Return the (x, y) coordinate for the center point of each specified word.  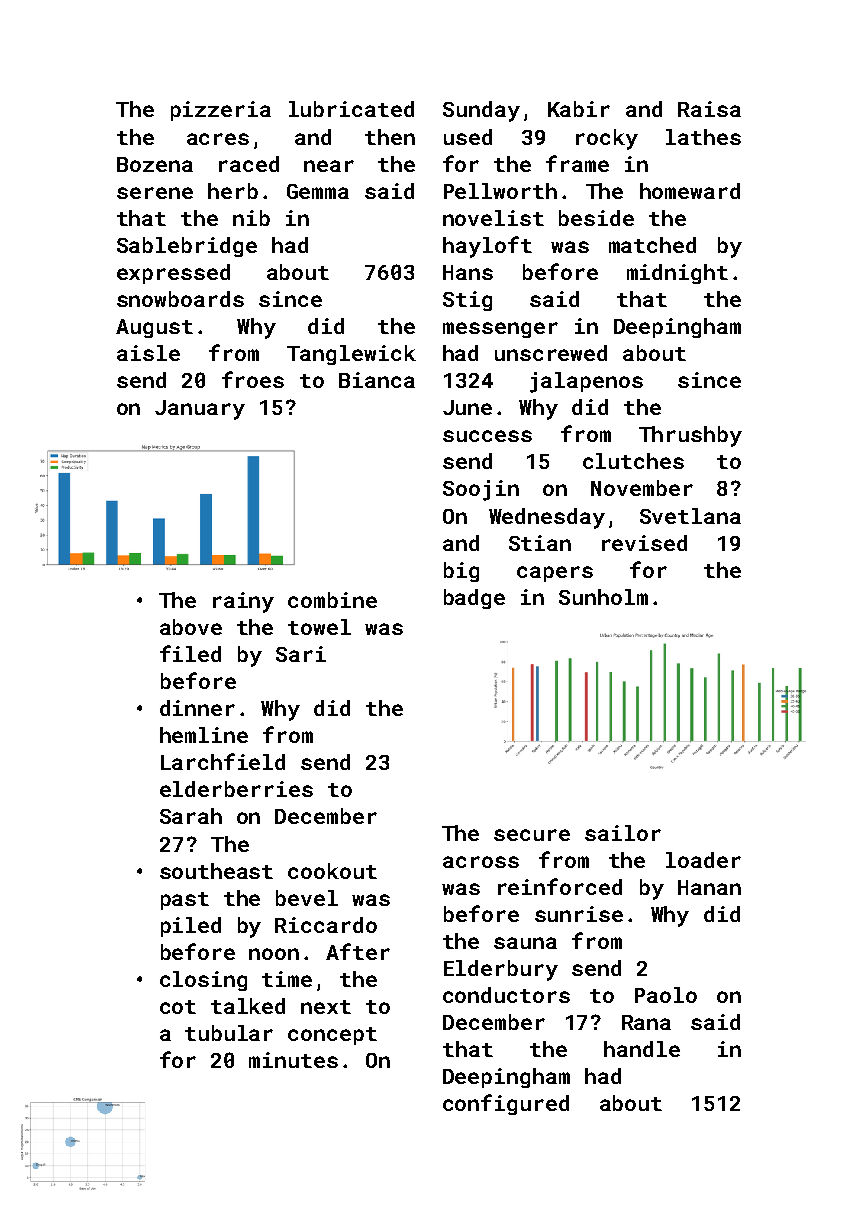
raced (249, 164)
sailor (623, 833)
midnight (677, 274)
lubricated (351, 109)
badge (474, 599)
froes (253, 379)
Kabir (579, 109)
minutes (293, 1060)
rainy (243, 602)
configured (506, 1104)
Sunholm (603, 597)
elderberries (236, 789)
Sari (301, 654)
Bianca (377, 380)
